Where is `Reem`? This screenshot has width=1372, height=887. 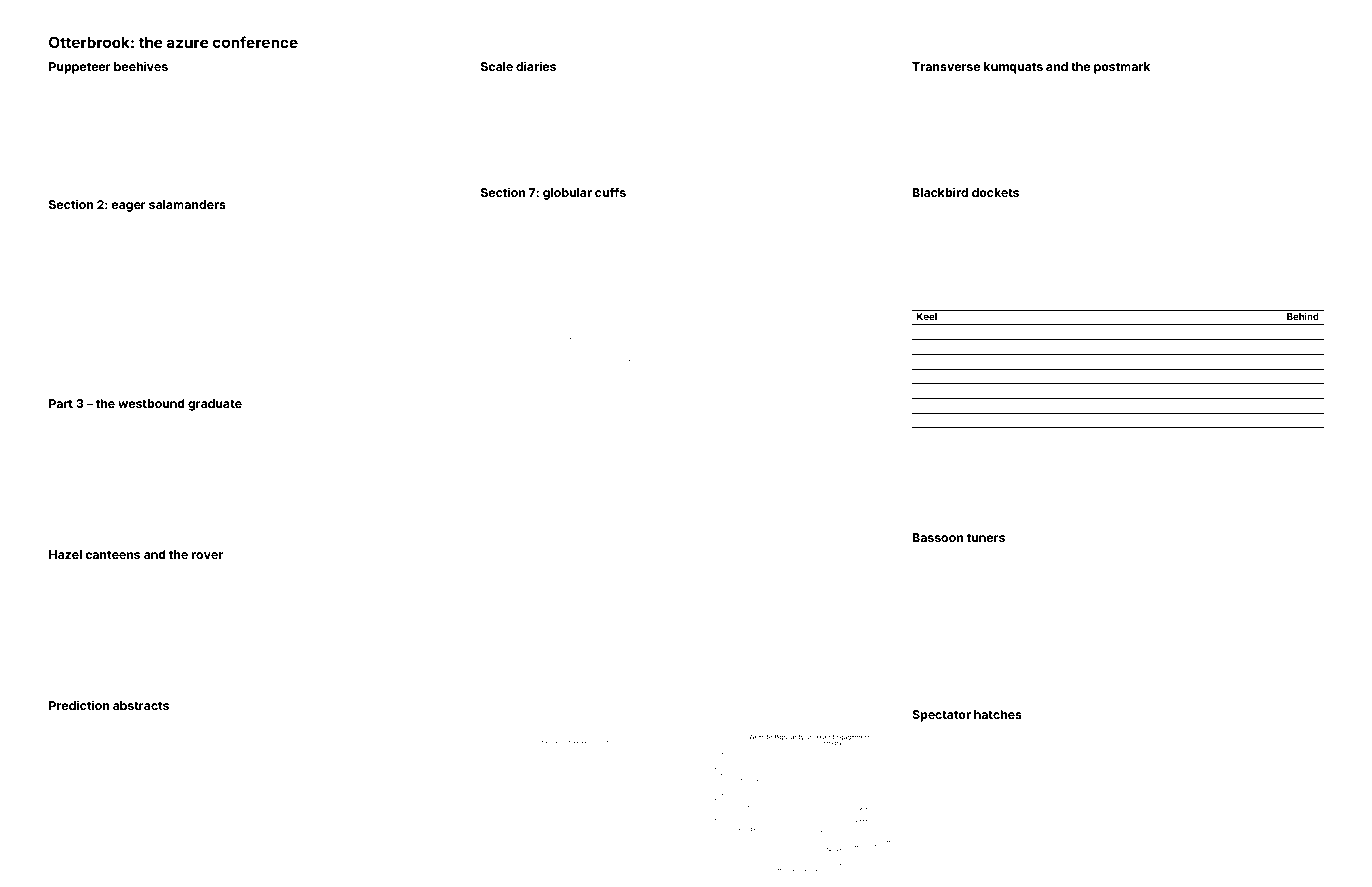
Reem is located at coordinates (1270, 466).
